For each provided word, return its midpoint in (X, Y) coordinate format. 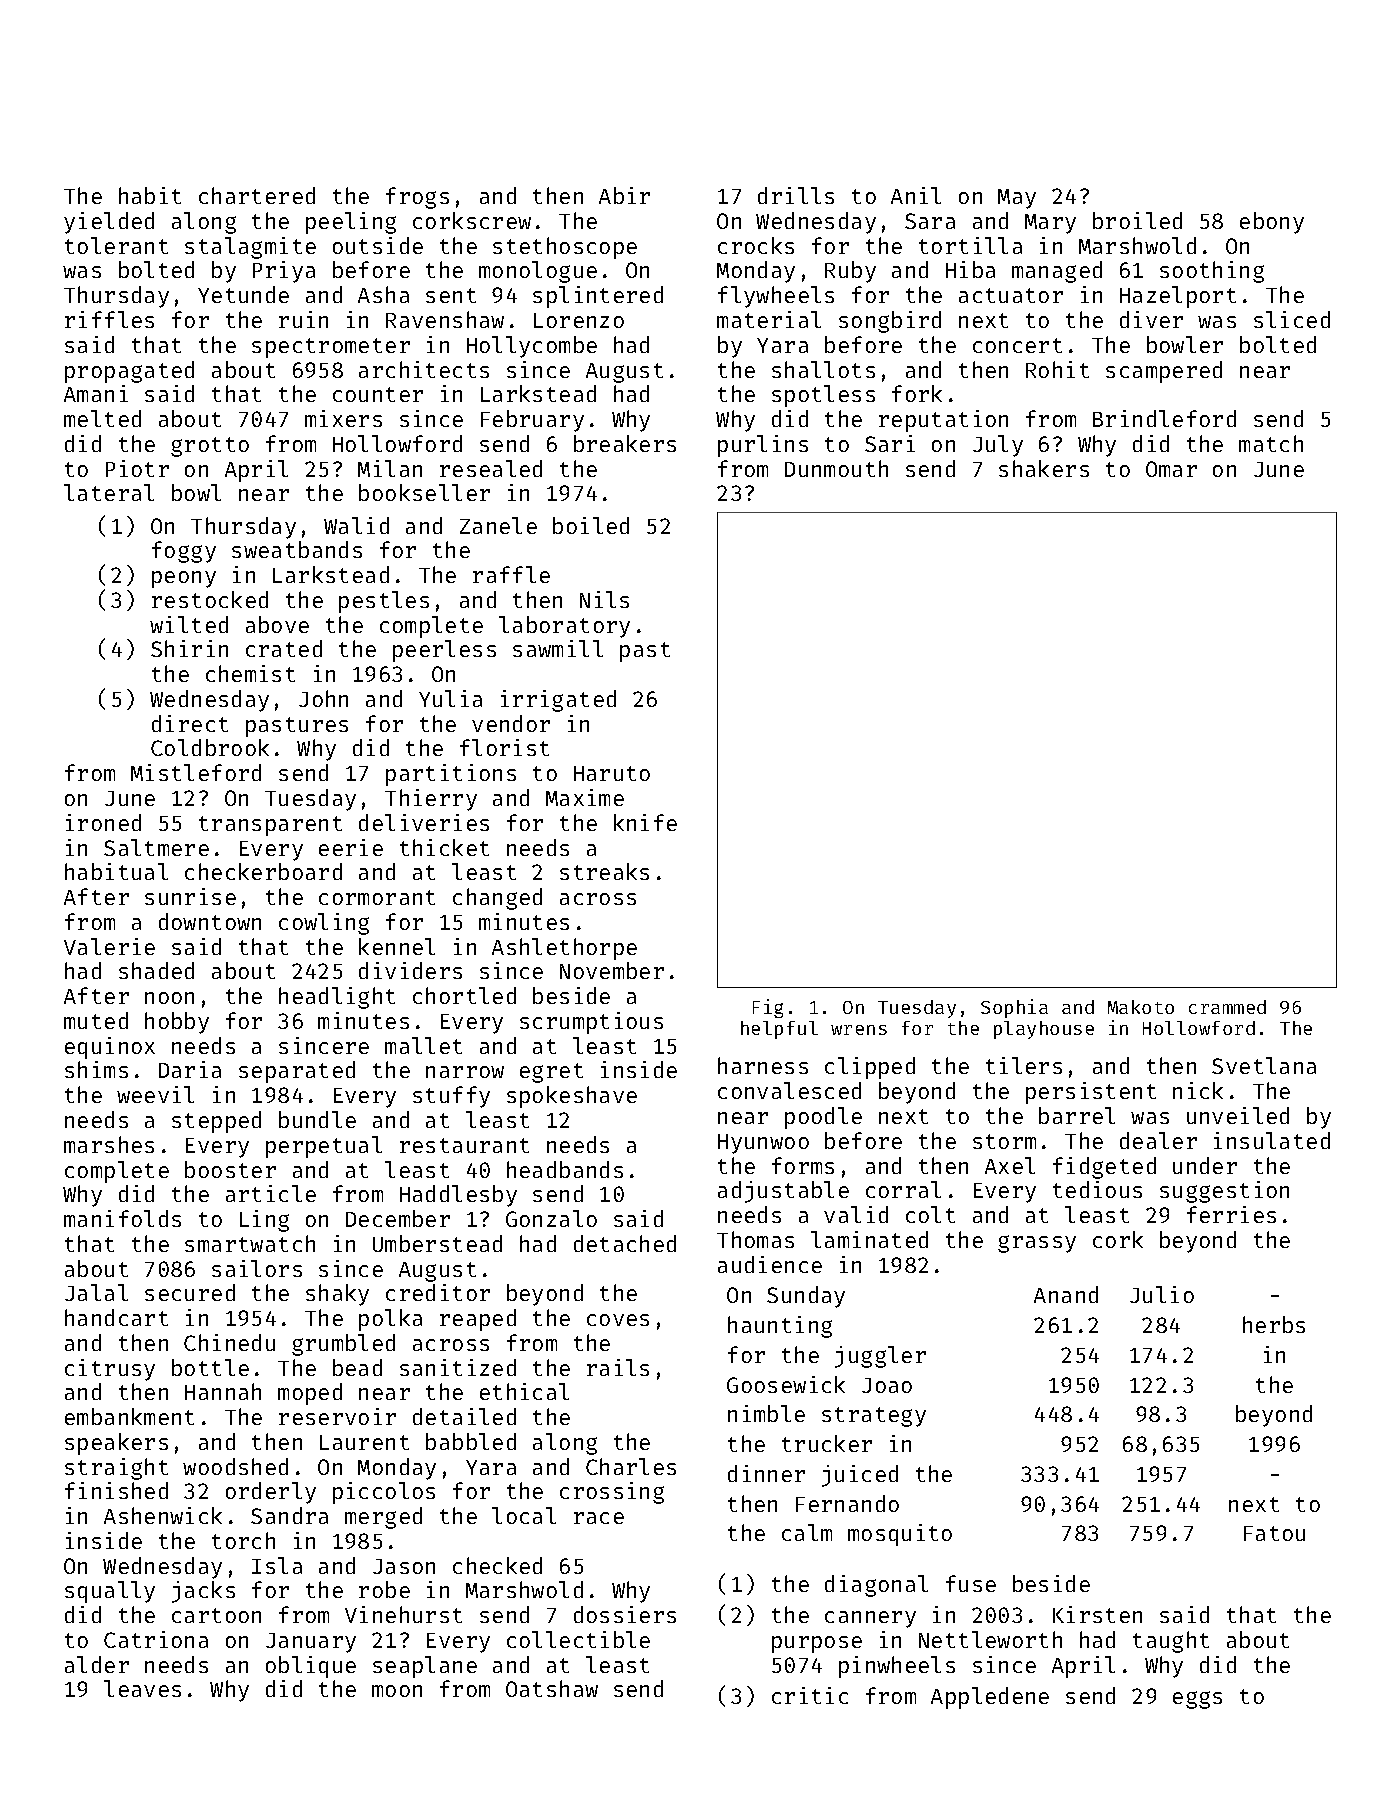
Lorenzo (579, 320)
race (599, 1518)
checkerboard (263, 871)
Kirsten (1097, 1614)
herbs (1274, 1324)
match (1271, 443)
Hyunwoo (763, 1144)
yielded (109, 223)
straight (116, 1469)
